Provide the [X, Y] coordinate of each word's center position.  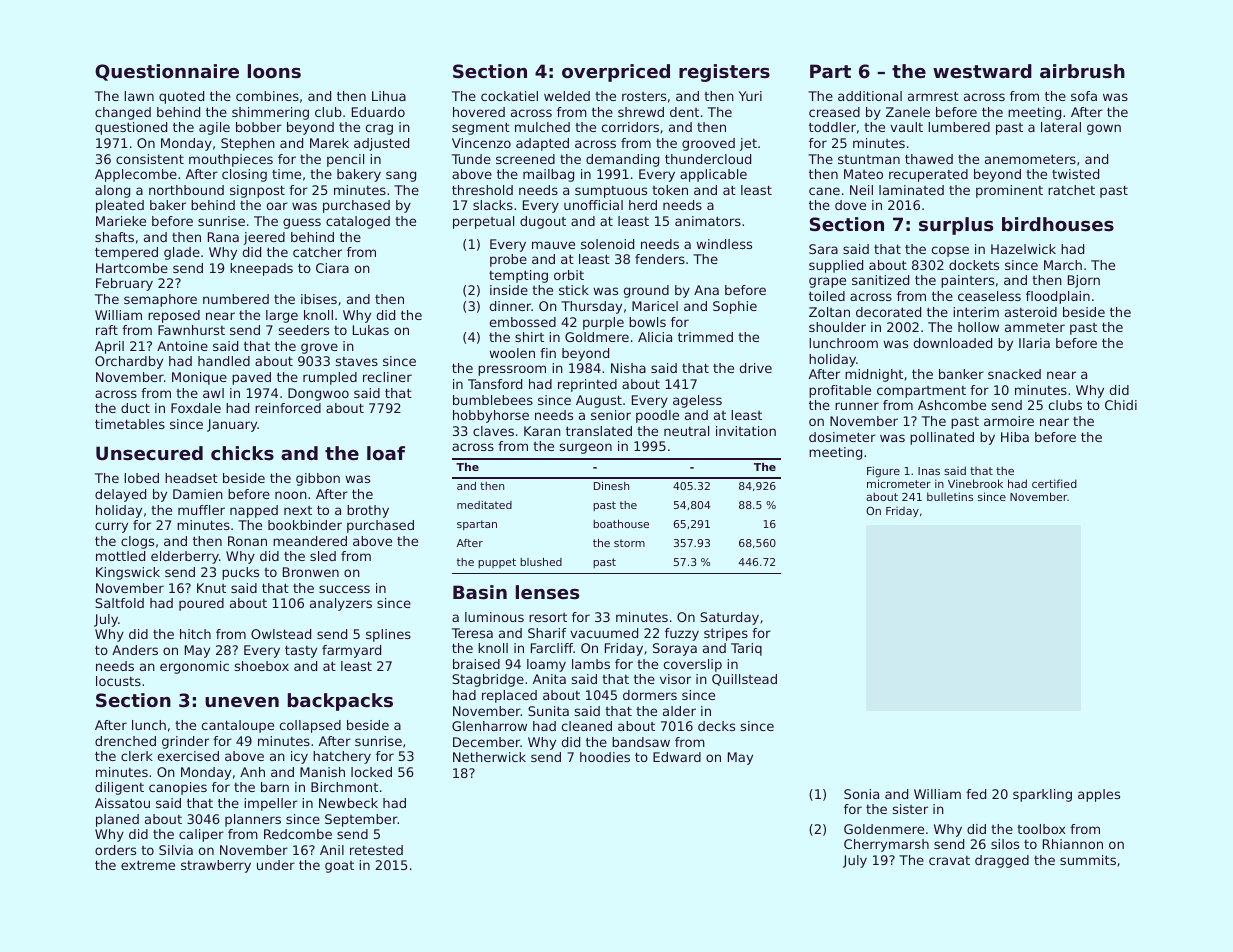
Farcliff [552, 648]
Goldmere [597, 337]
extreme [148, 865]
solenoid [607, 244]
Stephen [248, 144]
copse [950, 251]
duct [135, 408]
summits [1088, 860]
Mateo [863, 174]
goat [339, 867]
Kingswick [128, 573]
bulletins [950, 496]
